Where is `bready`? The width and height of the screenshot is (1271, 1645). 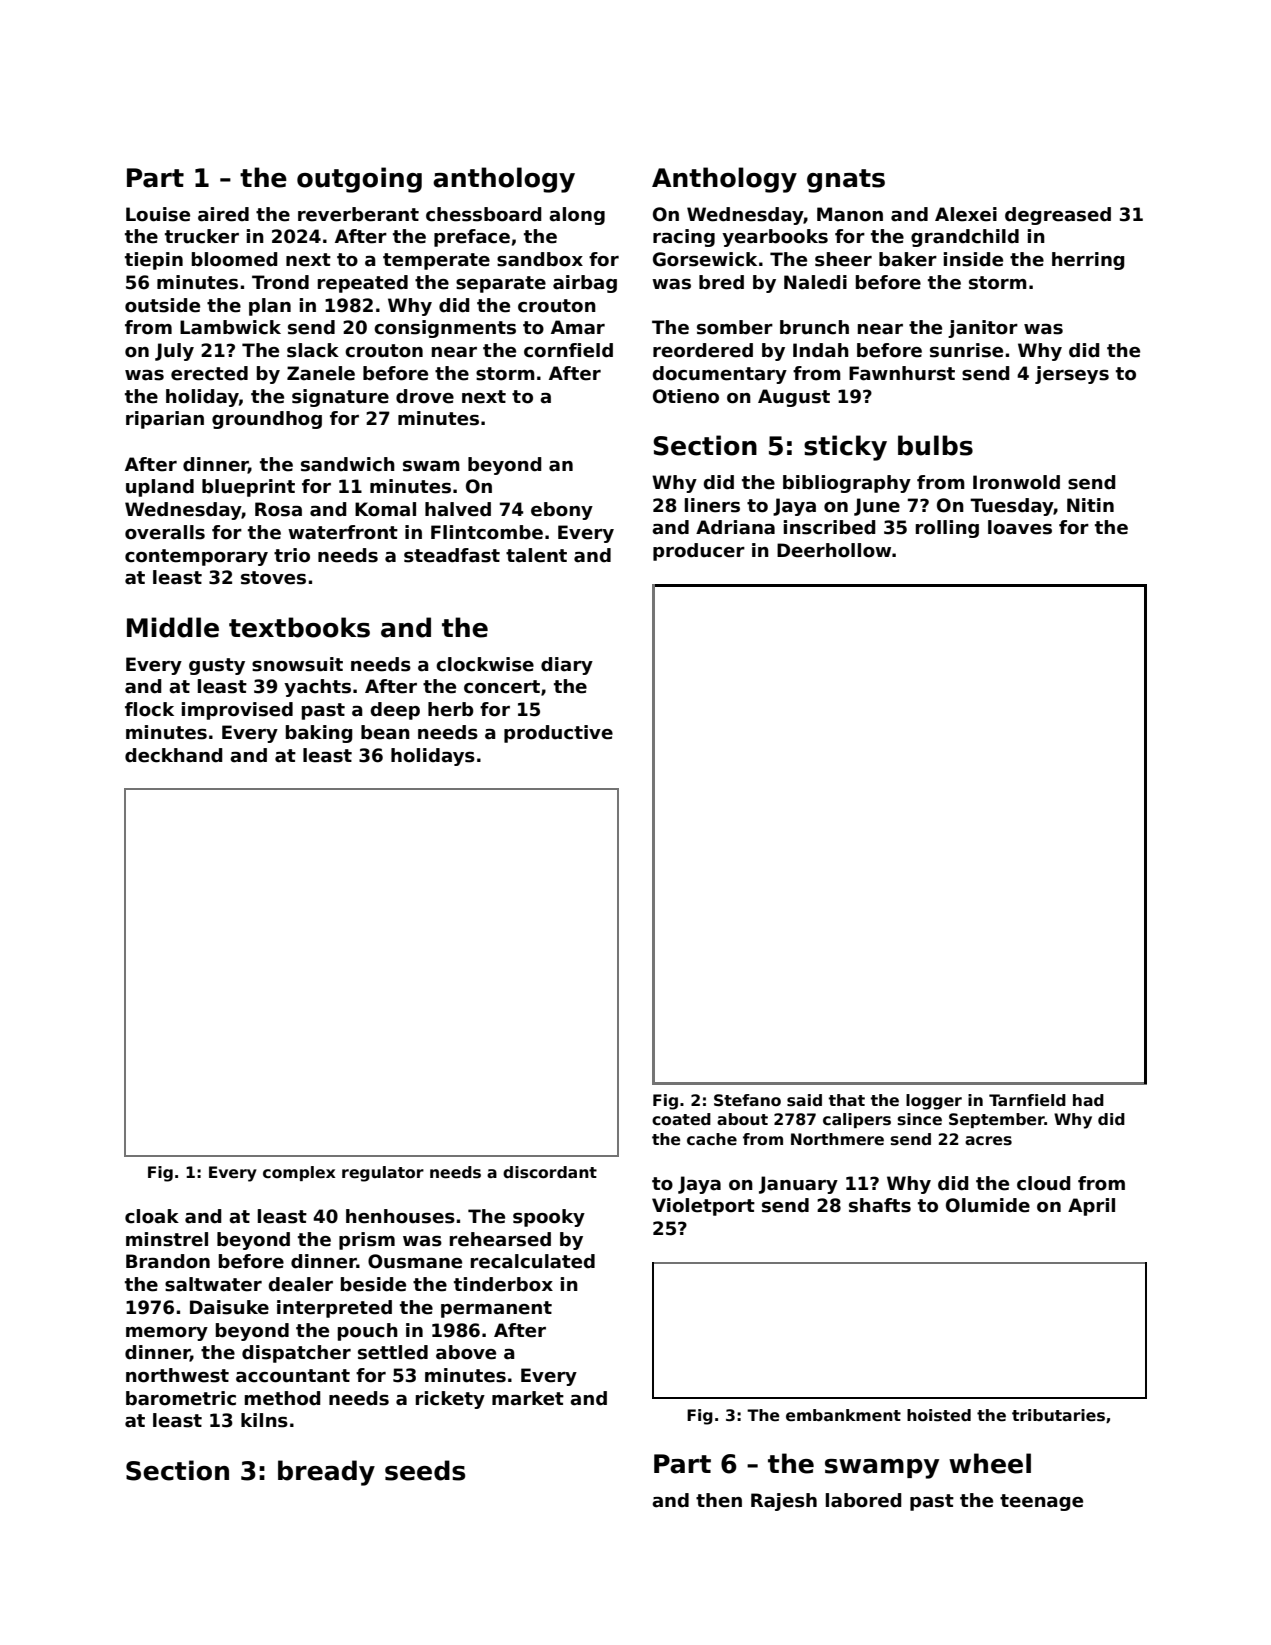 bready is located at coordinates (326, 1473).
